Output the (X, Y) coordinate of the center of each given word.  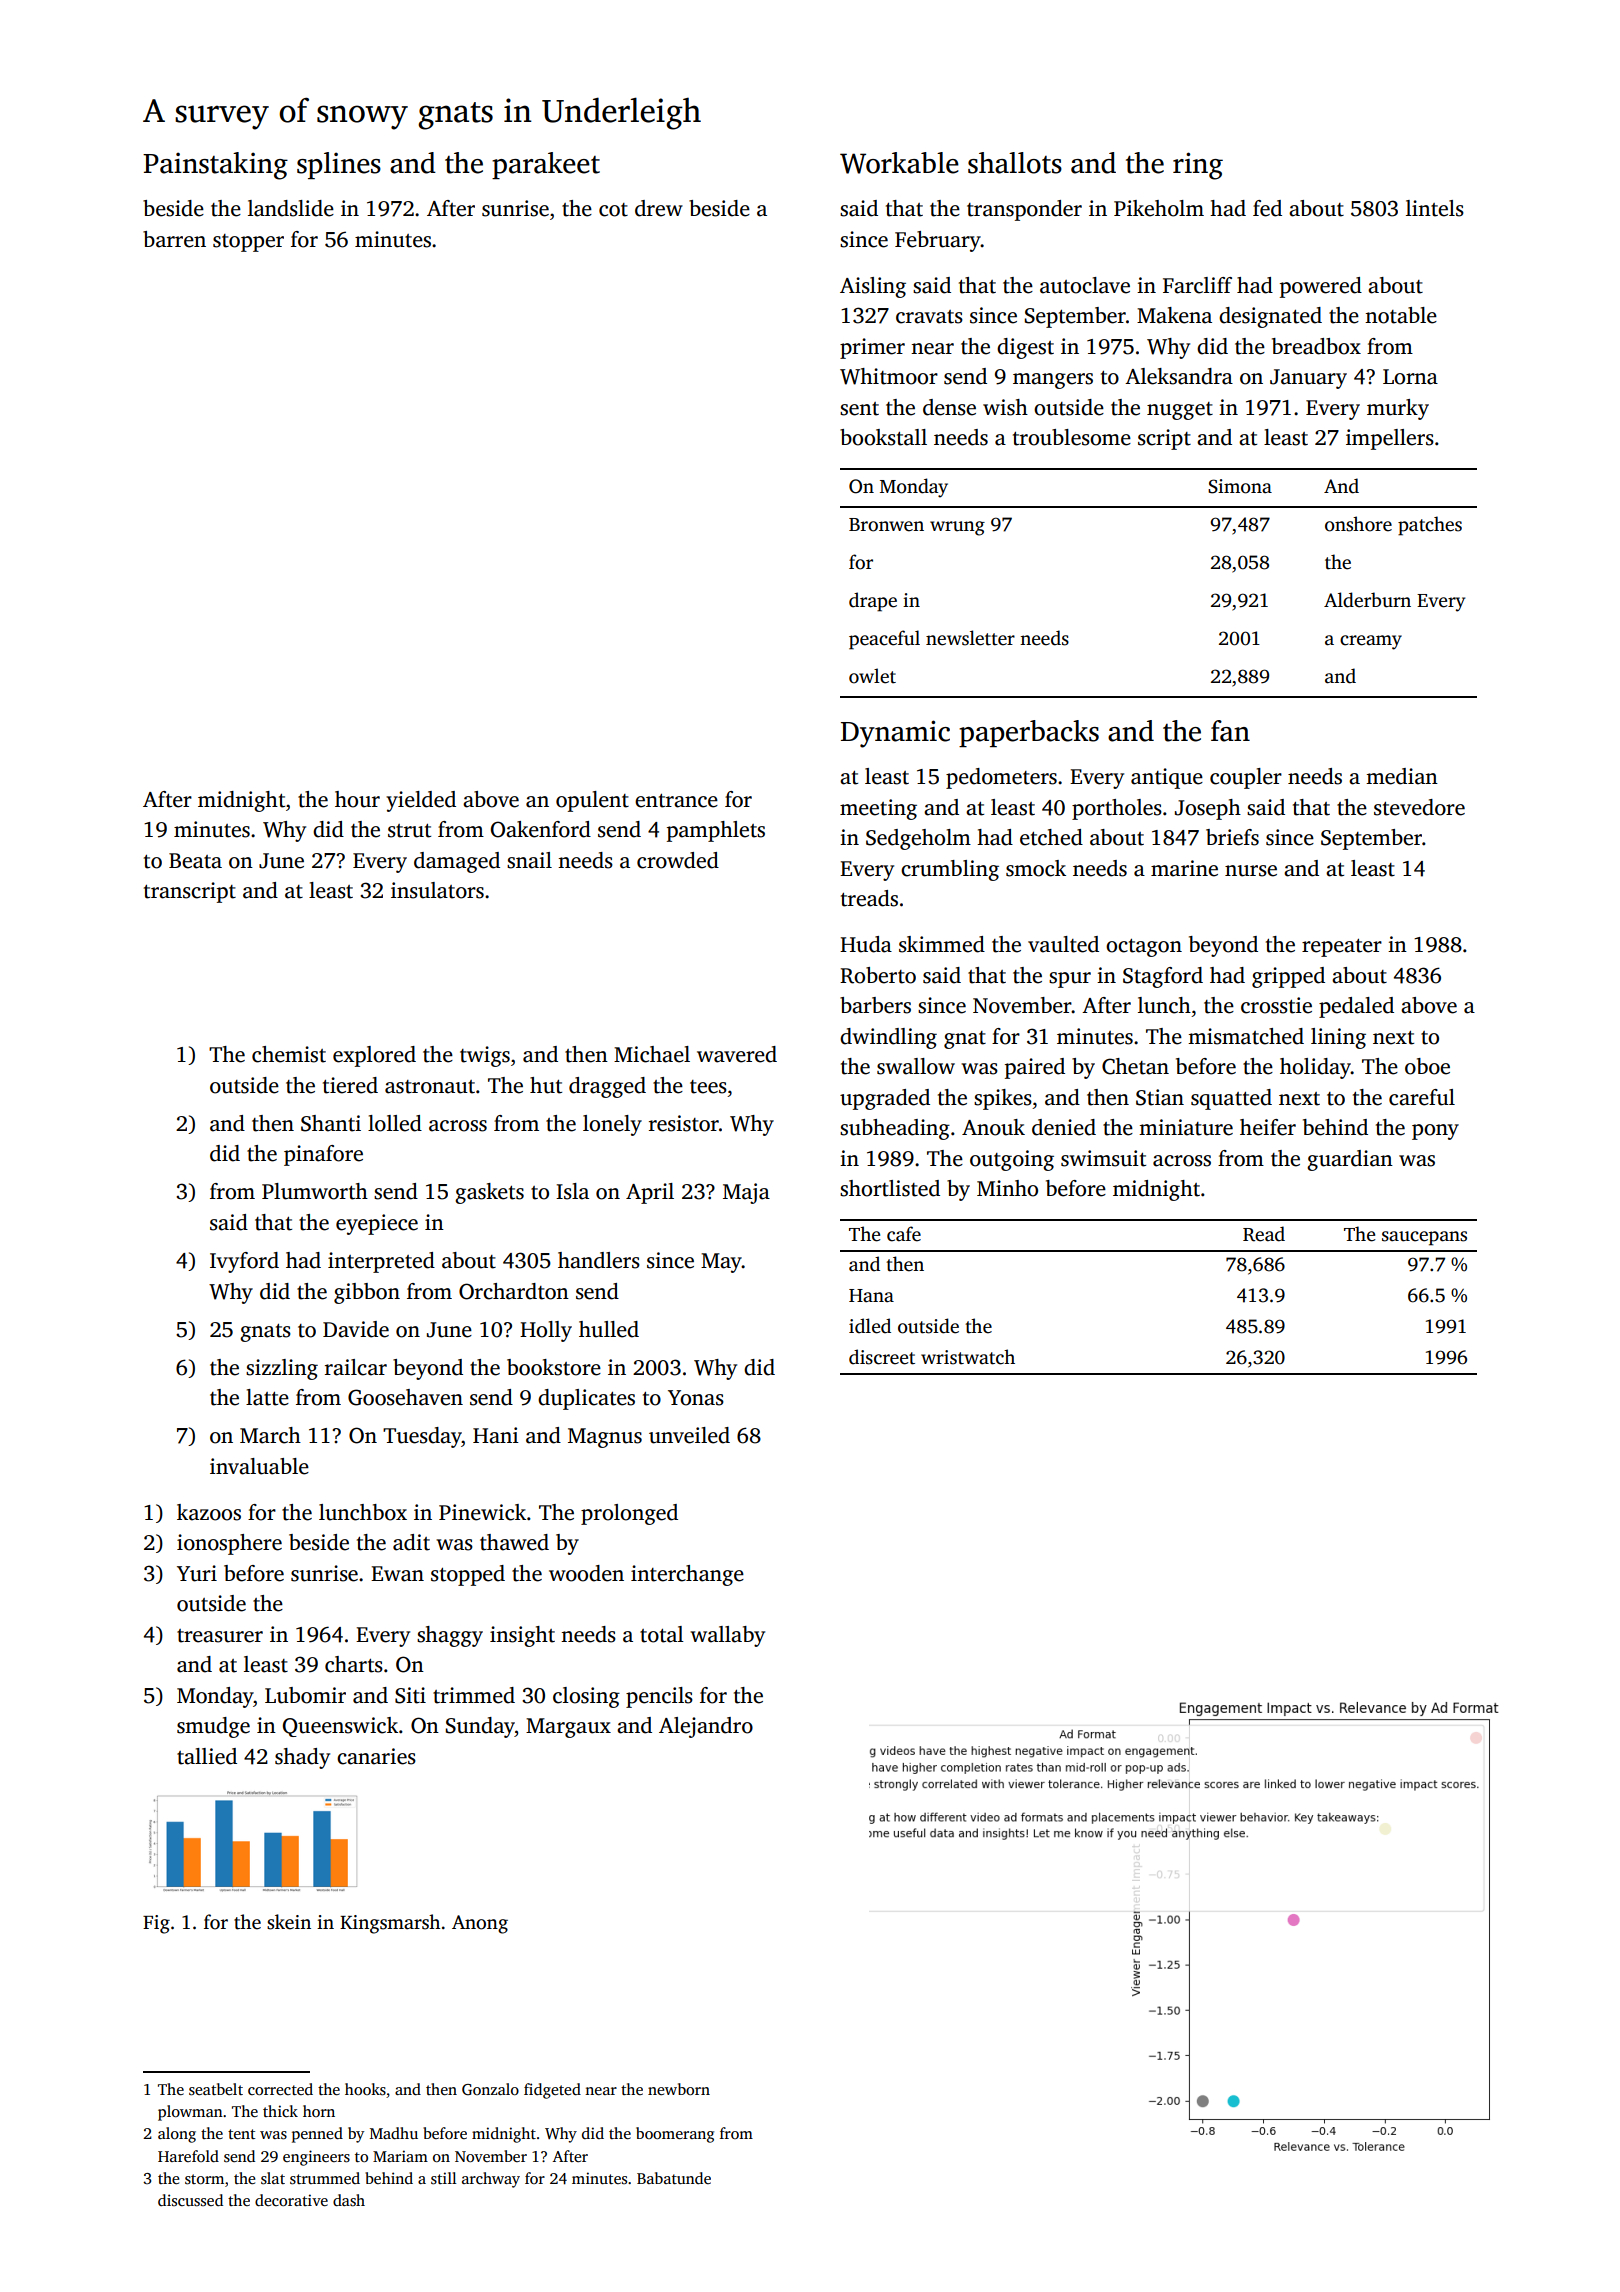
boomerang (675, 2135)
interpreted (381, 1262)
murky (1398, 409)
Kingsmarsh (390, 1924)
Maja (746, 1193)
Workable (899, 163)
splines (339, 165)
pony (1435, 1132)
